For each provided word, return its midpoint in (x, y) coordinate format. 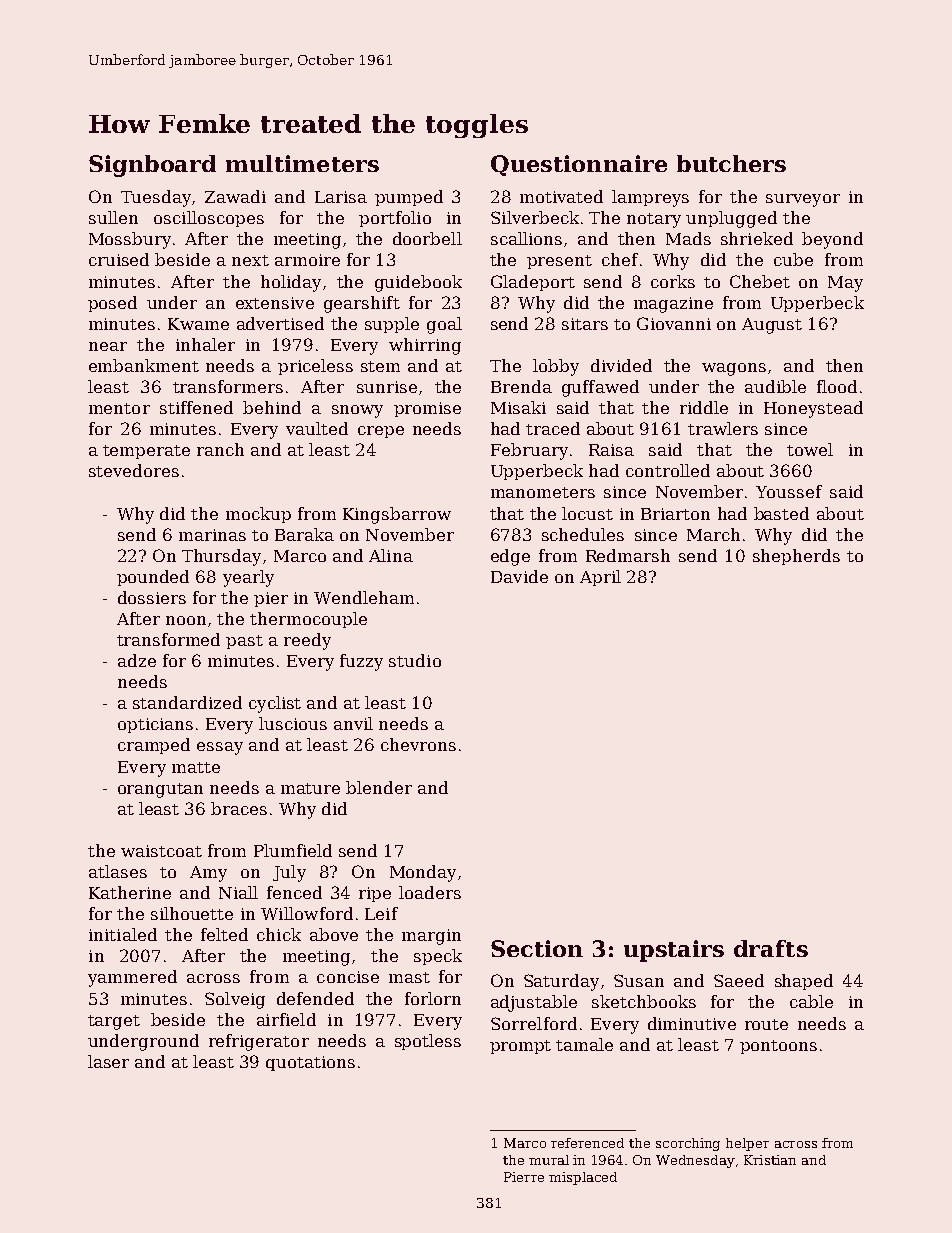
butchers (731, 163)
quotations (310, 1063)
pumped (409, 198)
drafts (771, 948)
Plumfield (293, 850)
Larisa (341, 197)
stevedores (134, 470)
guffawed (600, 388)
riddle (704, 407)
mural (549, 1160)
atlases (118, 871)
